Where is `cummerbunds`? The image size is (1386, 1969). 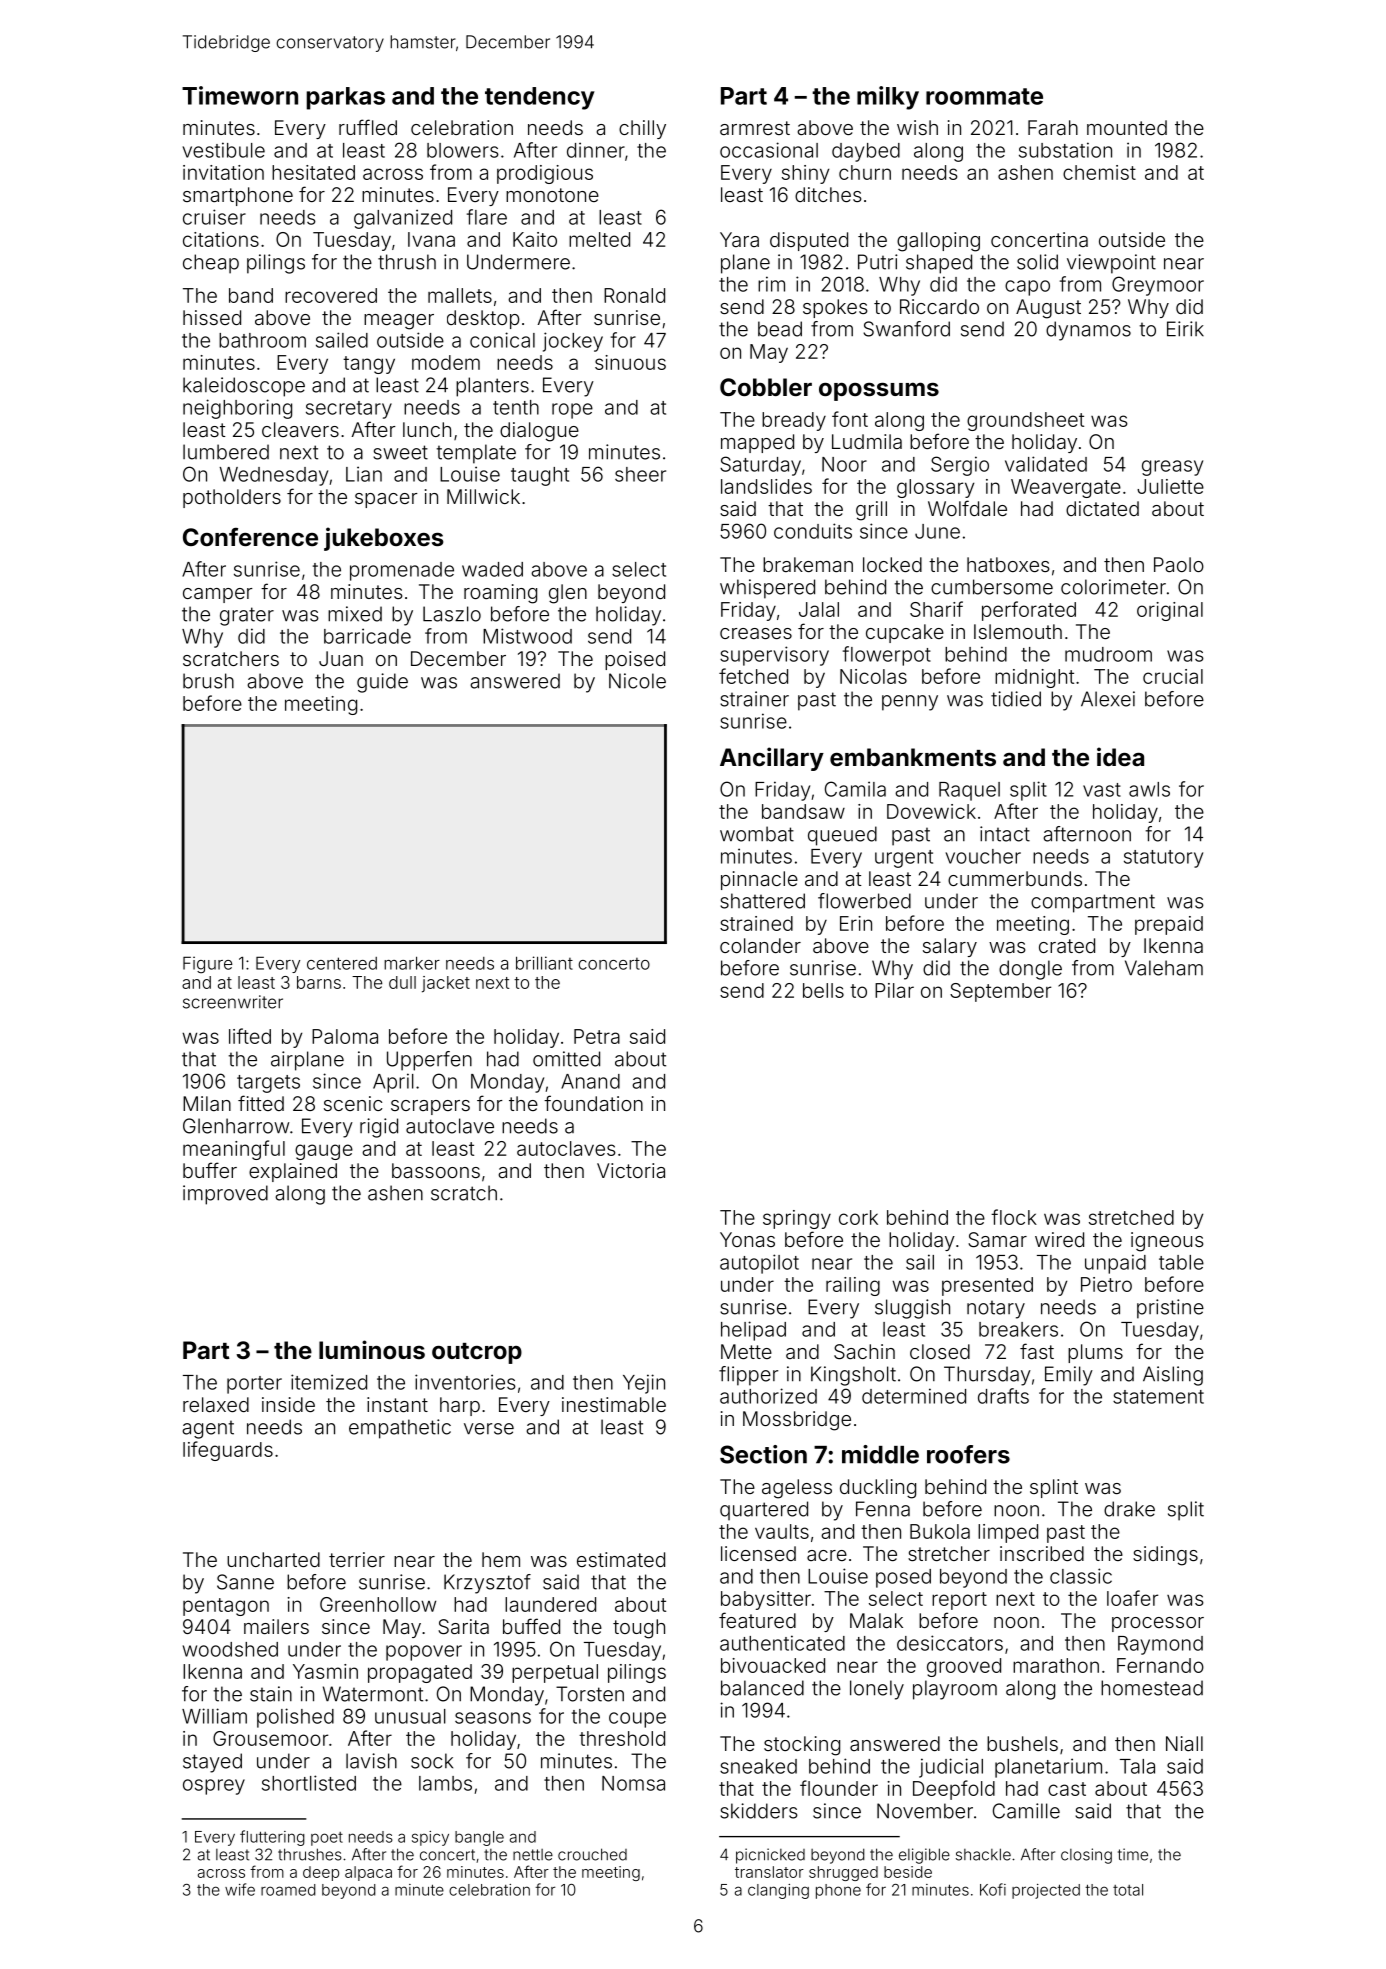 cummerbunds is located at coordinates (1015, 878).
